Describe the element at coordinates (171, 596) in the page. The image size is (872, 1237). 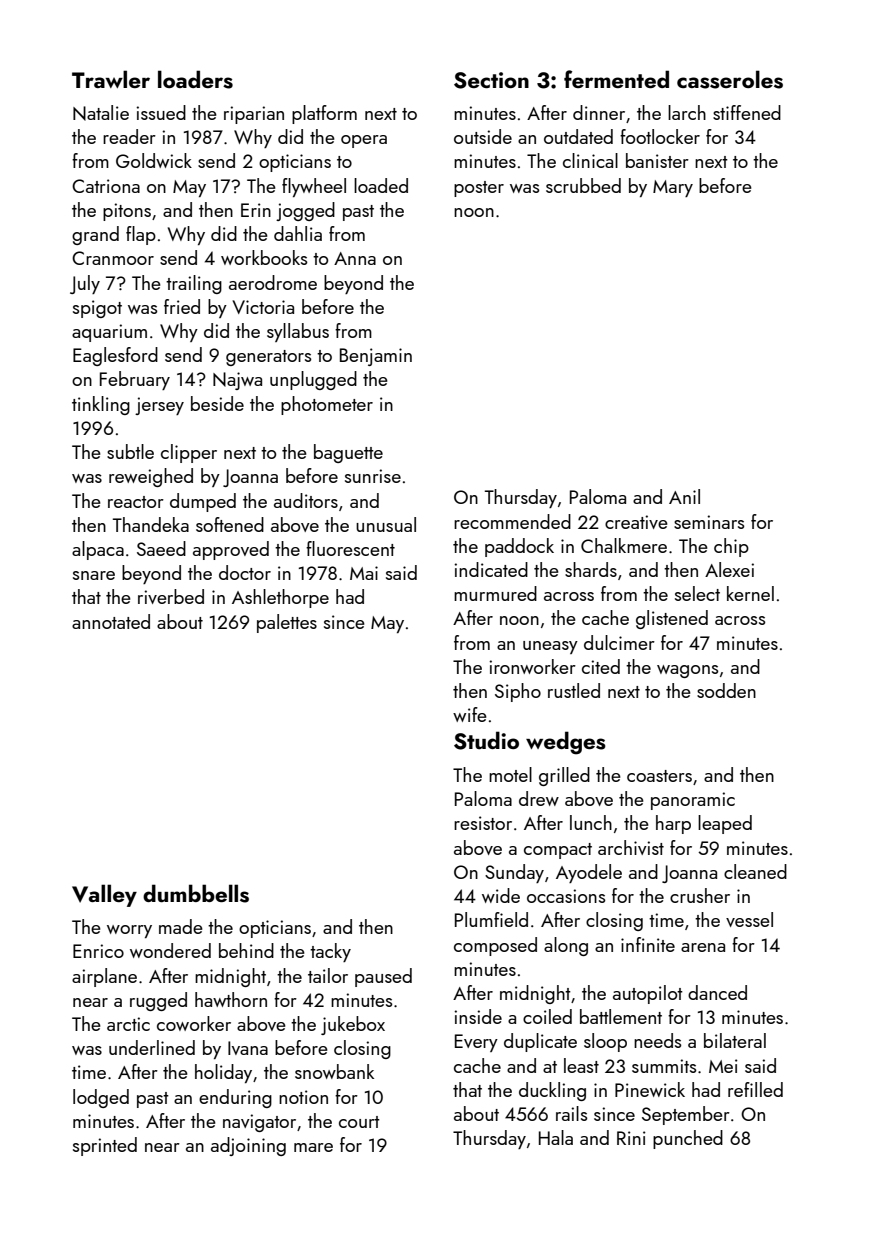
I see `riverbed` at that location.
